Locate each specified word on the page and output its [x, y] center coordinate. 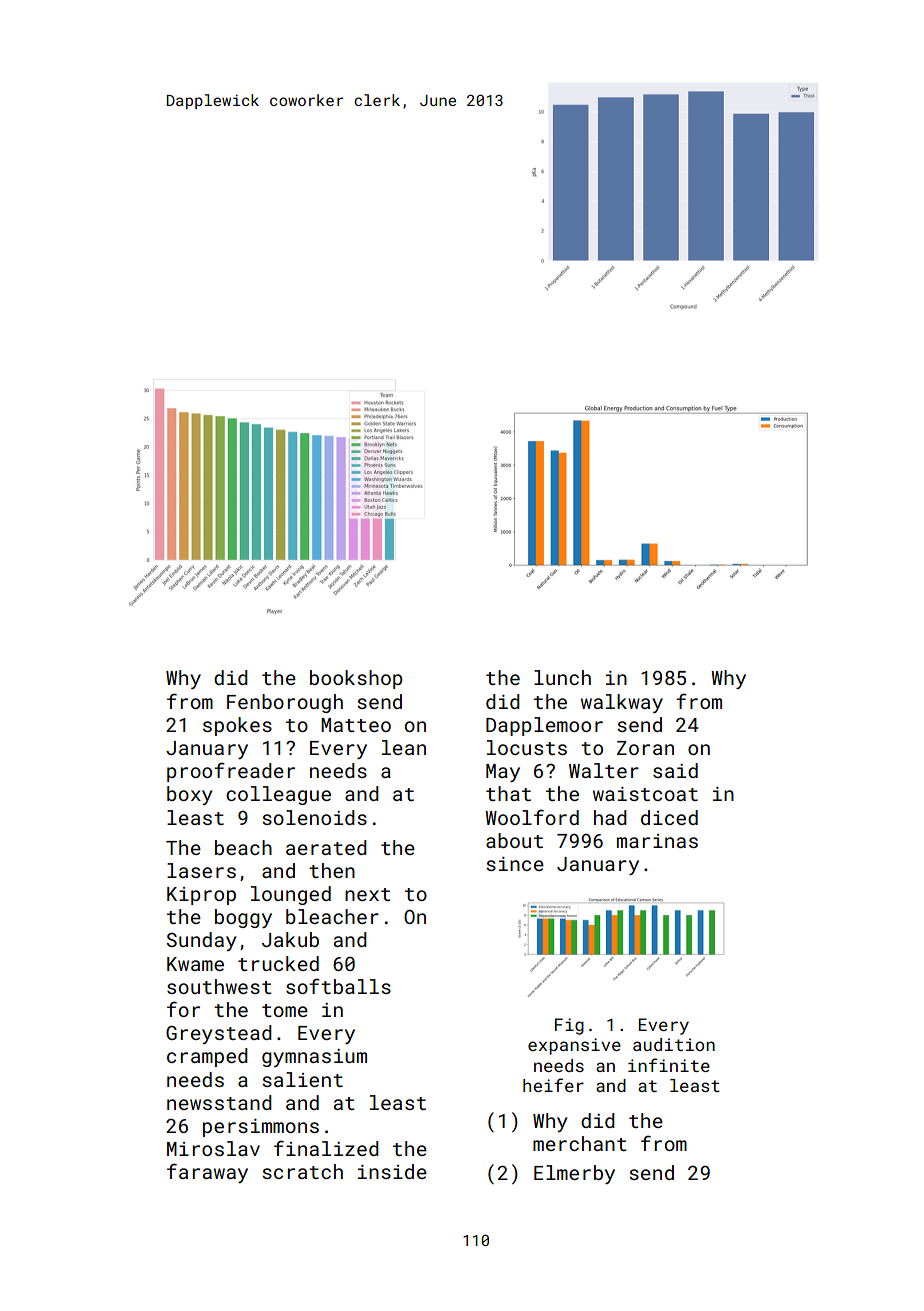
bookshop [356, 679]
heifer [553, 1085]
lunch [562, 677]
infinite [669, 1065]
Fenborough [285, 703]
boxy [189, 795]
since [515, 864]
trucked [278, 963]
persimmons [261, 1128]
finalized [326, 1148]
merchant [579, 1143]
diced [669, 817]
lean [404, 747]
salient [302, 1079]
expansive [574, 1046]
